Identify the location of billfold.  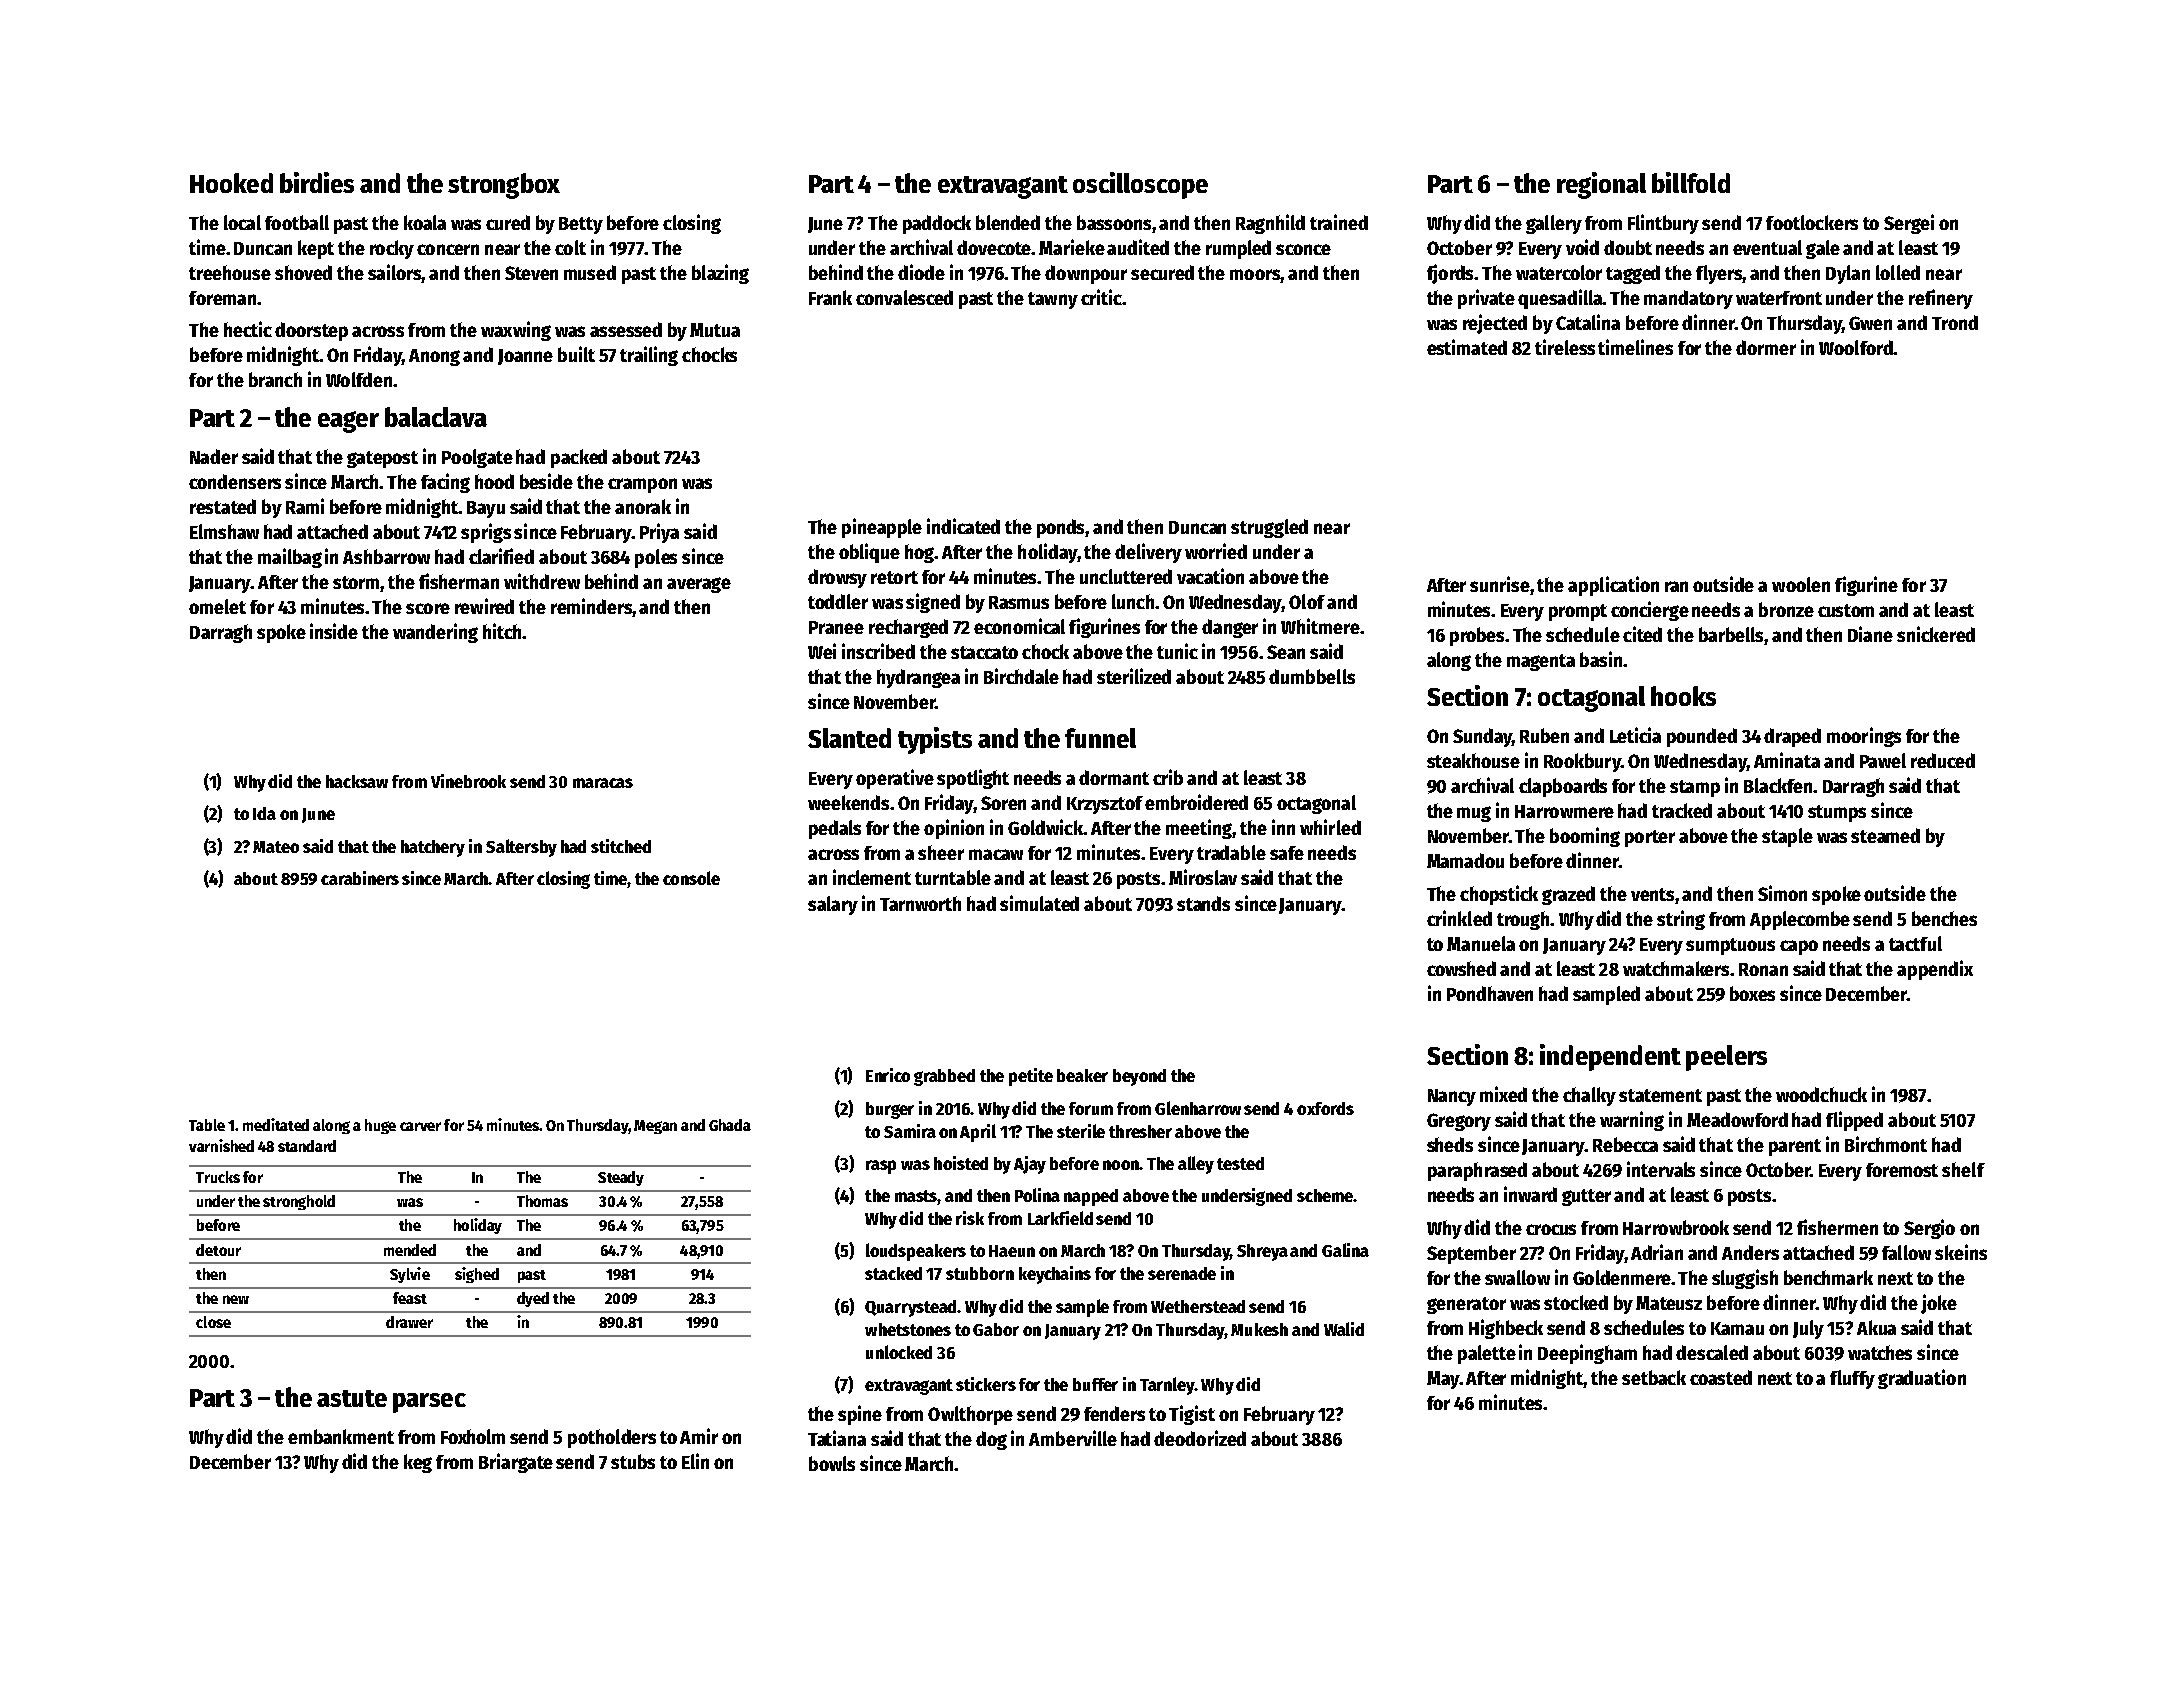
(1691, 182).
